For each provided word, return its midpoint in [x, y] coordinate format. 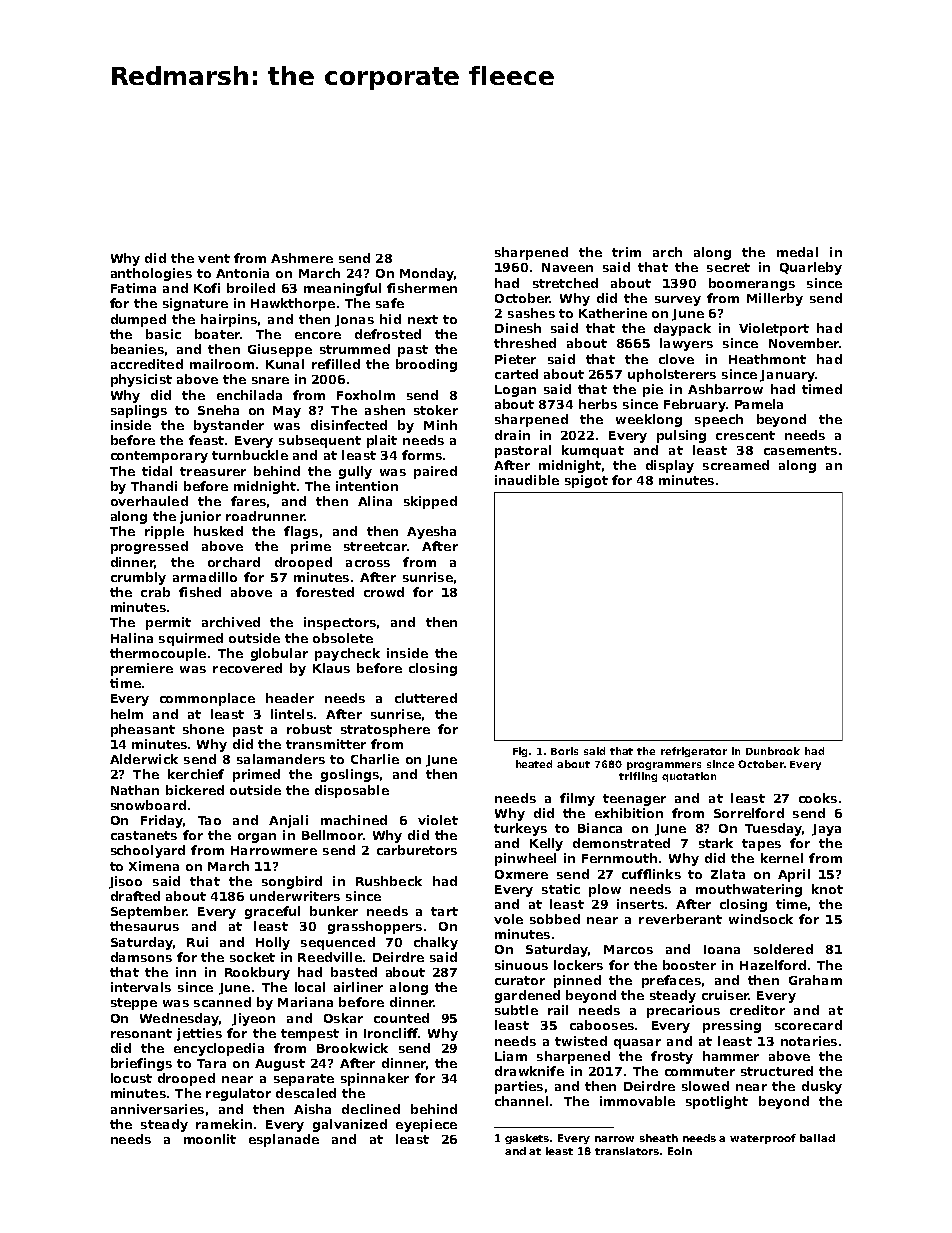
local [310, 987]
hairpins [229, 320]
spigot [586, 481]
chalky [436, 943]
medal [797, 252]
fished [200, 592]
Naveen [567, 267]
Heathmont [767, 359]
